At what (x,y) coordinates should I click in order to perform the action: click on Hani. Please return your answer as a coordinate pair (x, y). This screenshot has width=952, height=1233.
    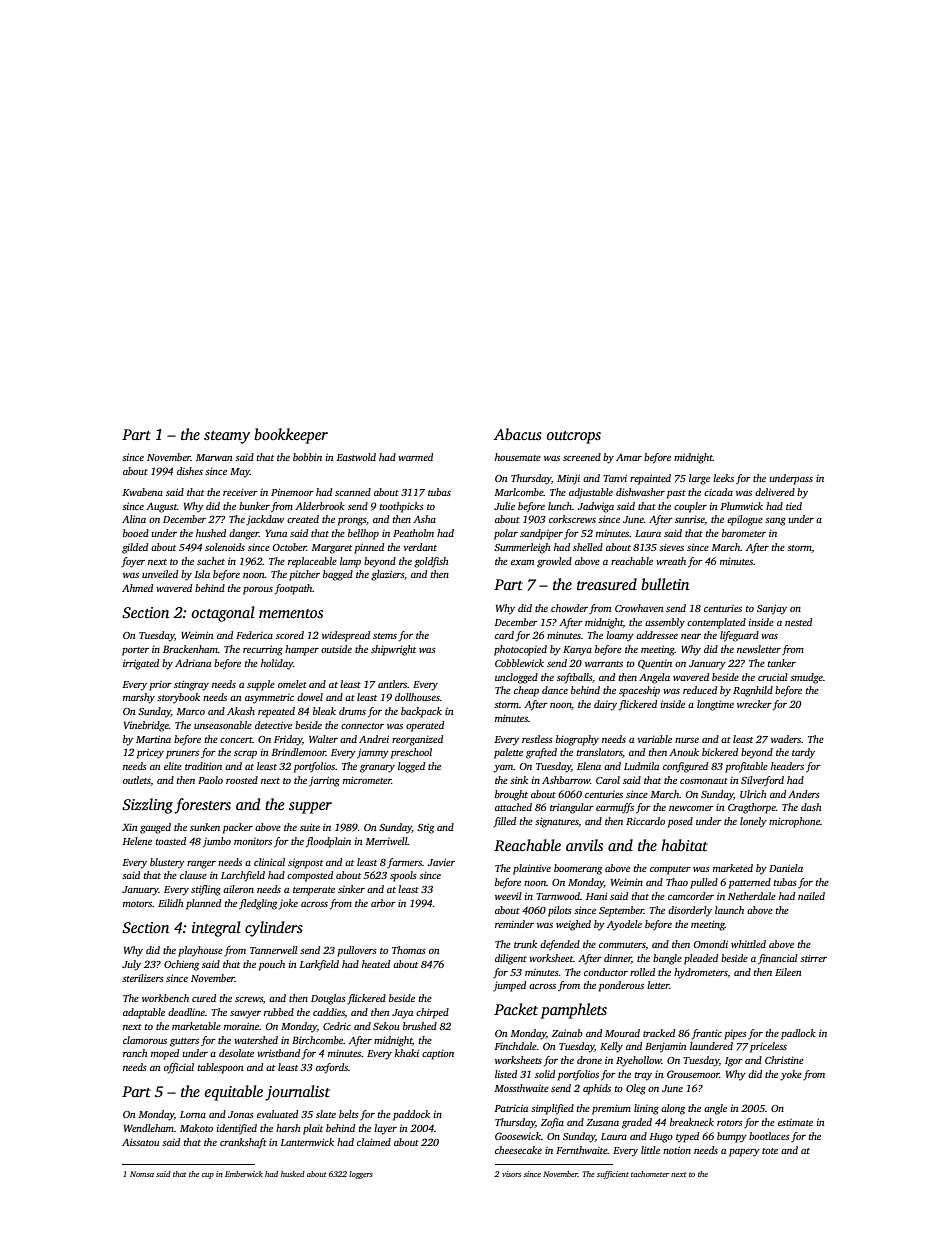
    Looking at the image, I should click on (597, 896).
